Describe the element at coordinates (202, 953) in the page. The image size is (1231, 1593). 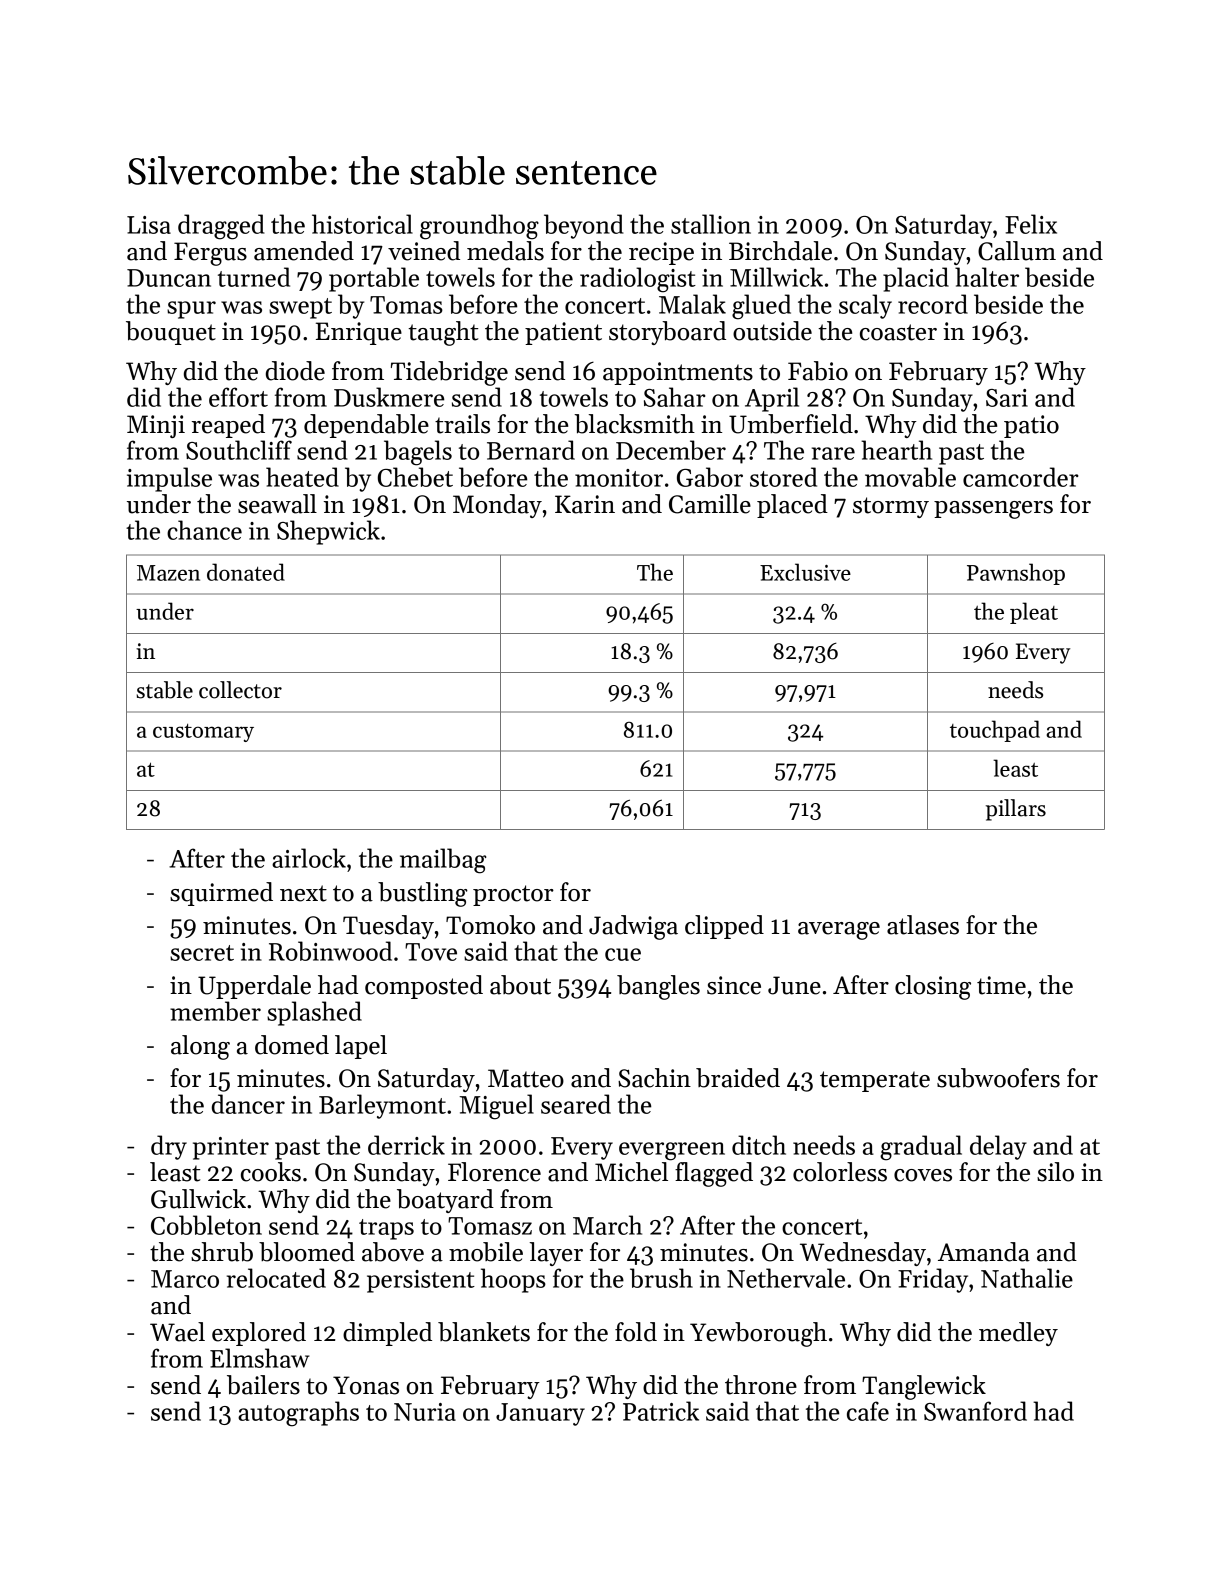
I see `secret` at that location.
